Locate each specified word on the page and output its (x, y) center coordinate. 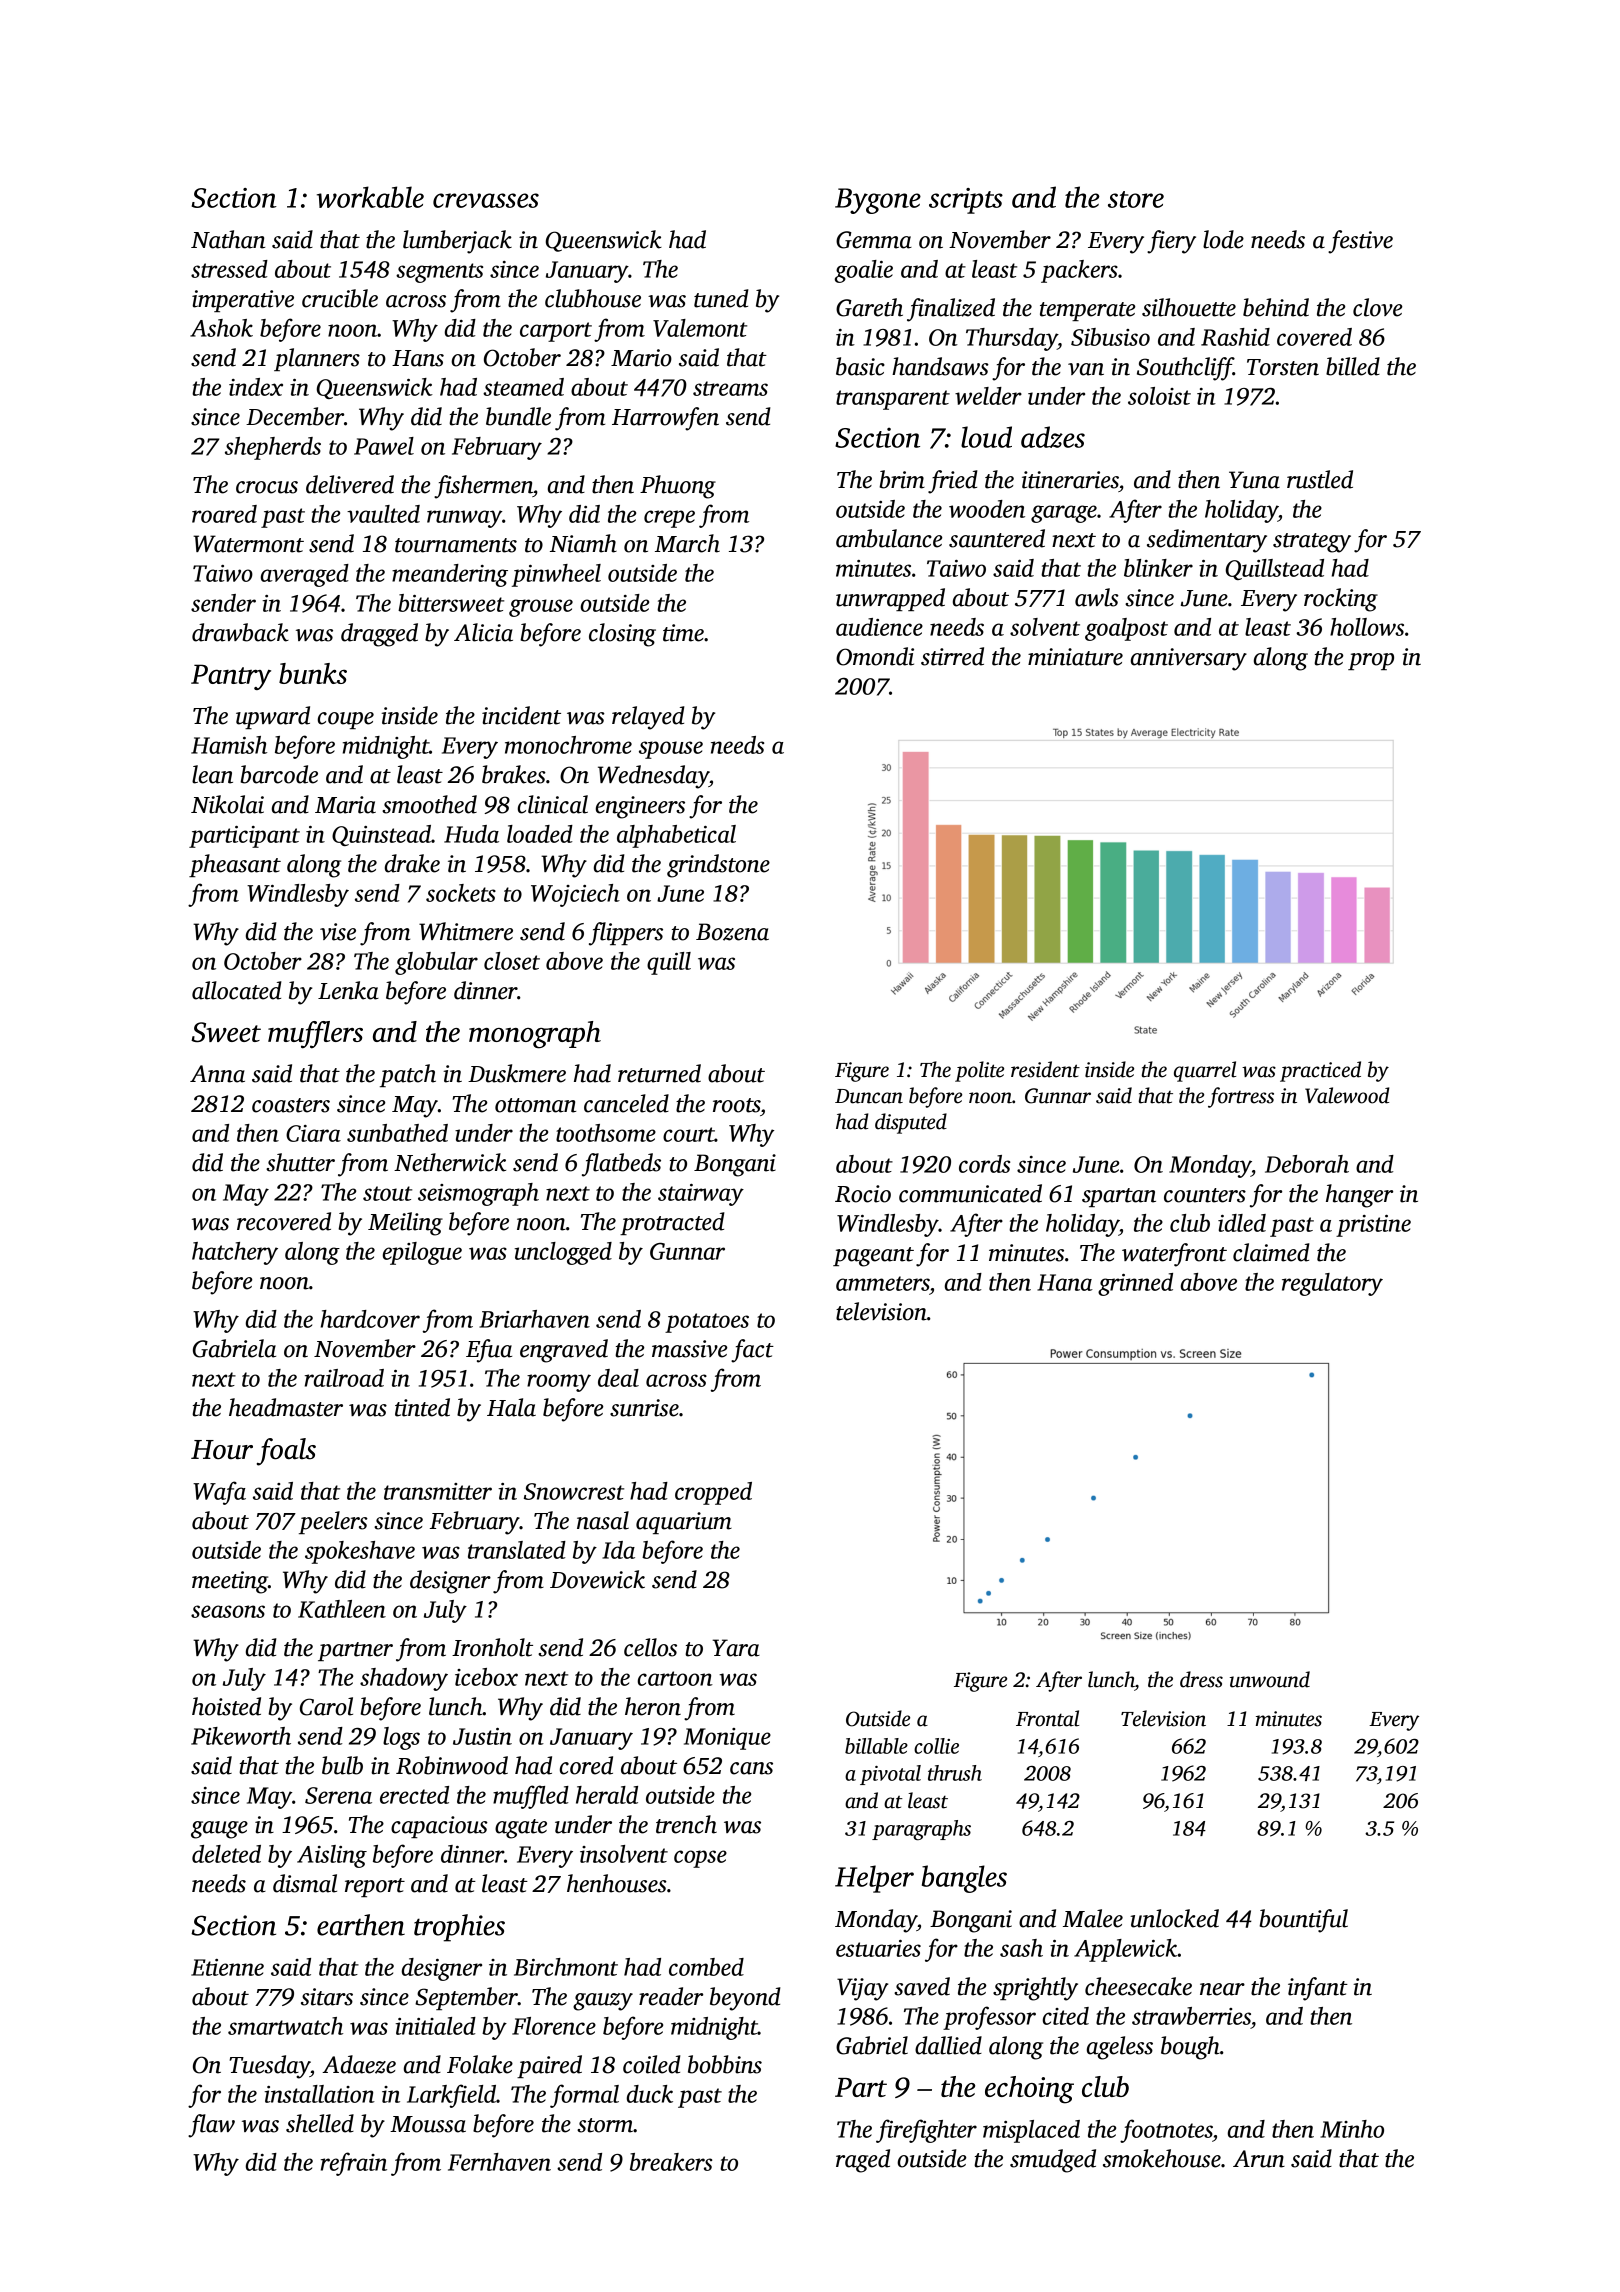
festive (1360, 242)
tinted (422, 1407)
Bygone (878, 201)
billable (876, 1746)
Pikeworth (241, 1736)
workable (370, 197)
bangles (964, 1879)
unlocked (1174, 1918)
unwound (1270, 1679)
